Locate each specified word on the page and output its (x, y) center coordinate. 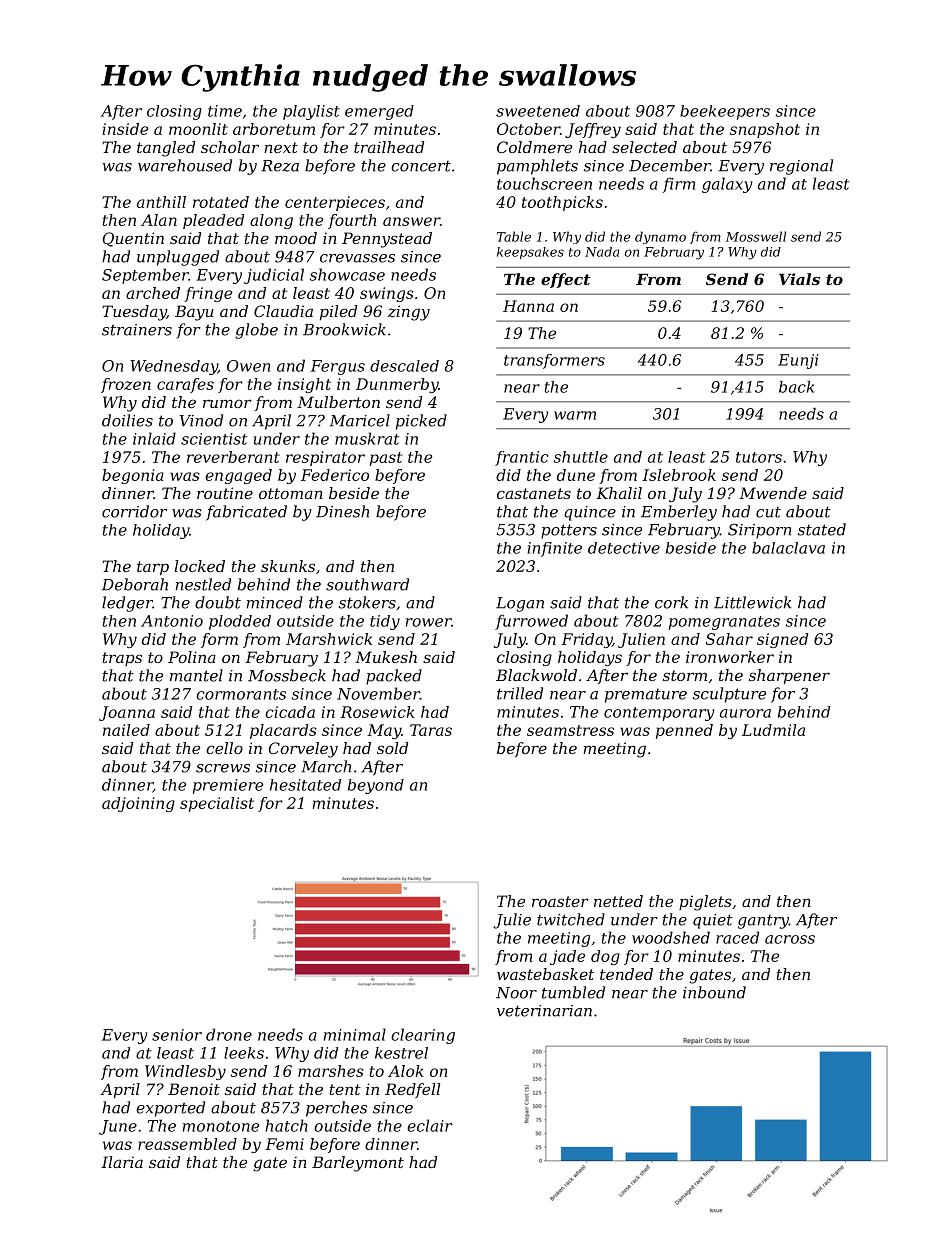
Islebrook (679, 475)
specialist (217, 804)
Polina (192, 657)
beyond (376, 786)
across (790, 939)
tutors (759, 457)
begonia (133, 476)
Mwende (773, 493)
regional (801, 167)
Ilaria (122, 1162)
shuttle (581, 457)
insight (304, 385)
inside (125, 129)
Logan (520, 604)
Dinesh (342, 511)
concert (421, 166)
